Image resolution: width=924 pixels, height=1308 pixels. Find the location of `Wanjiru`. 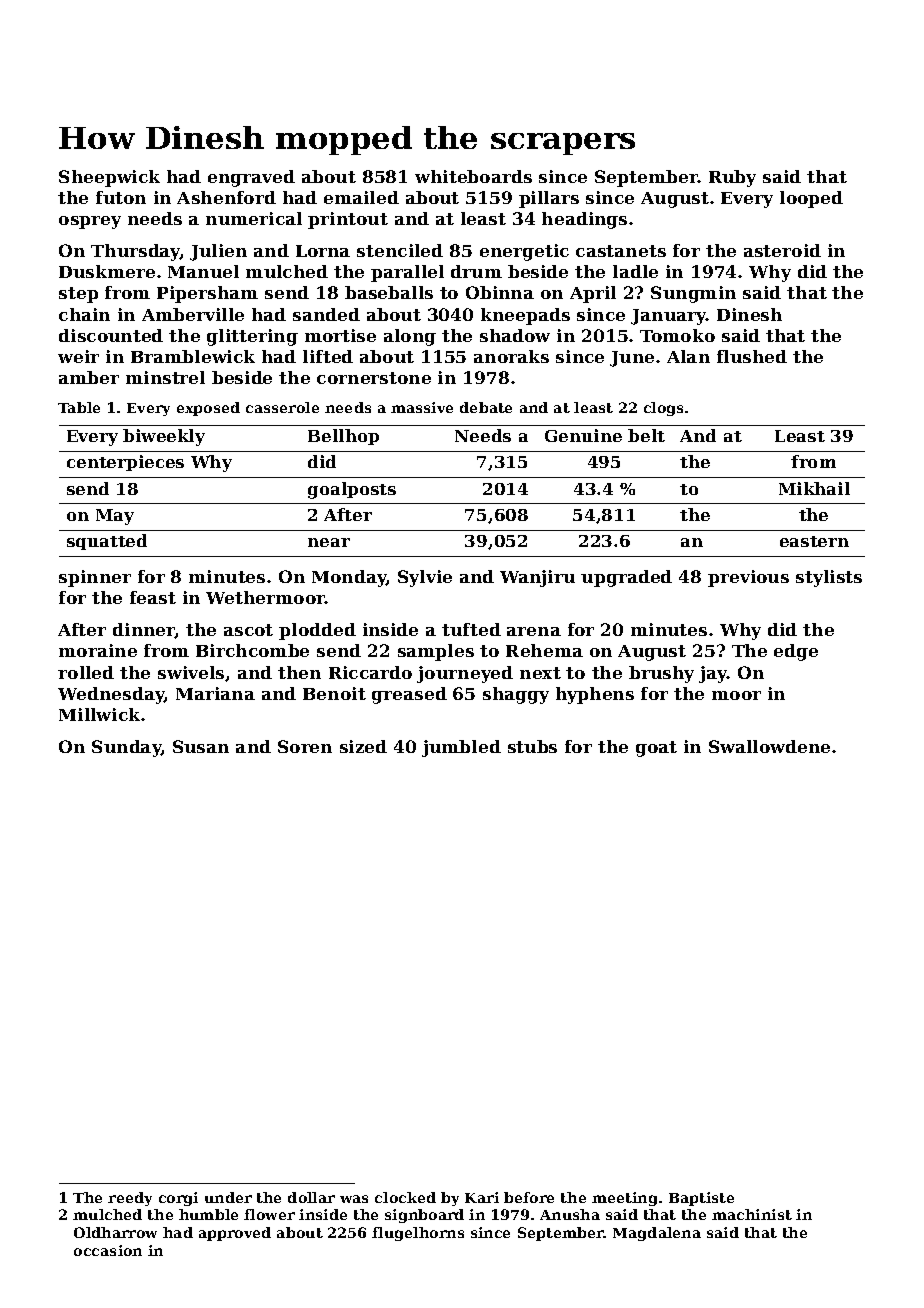

Wanjiru is located at coordinates (537, 578).
